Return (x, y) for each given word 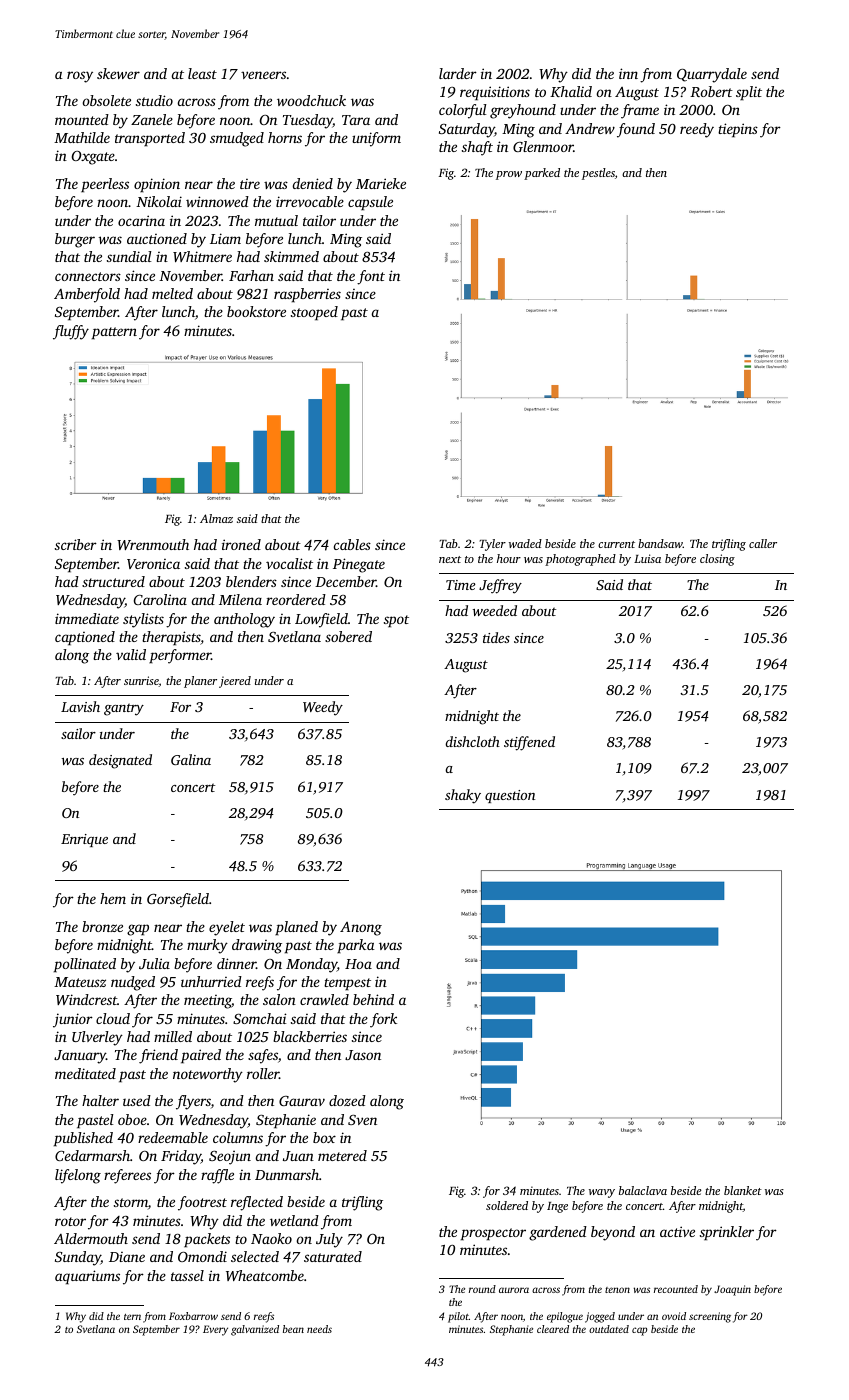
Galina (191, 759)
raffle (217, 1176)
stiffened (529, 743)
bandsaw (660, 543)
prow (509, 175)
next (450, 559)
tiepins (738, 130)
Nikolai (159, 201)
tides (496, 637)
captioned (85, 638)
